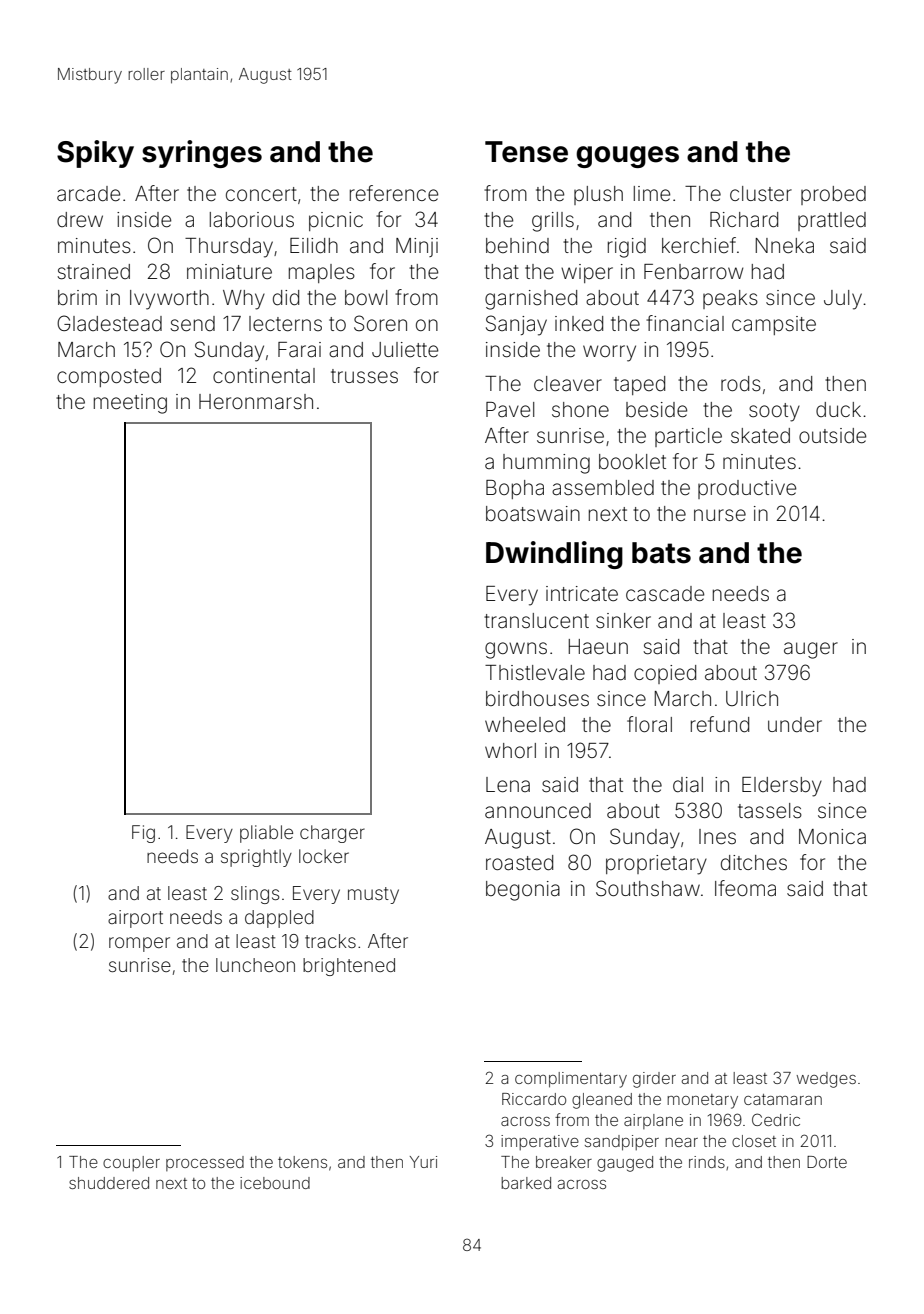 This image has height=1314, width=924. I want to click on processed, so click(205, 1163).
